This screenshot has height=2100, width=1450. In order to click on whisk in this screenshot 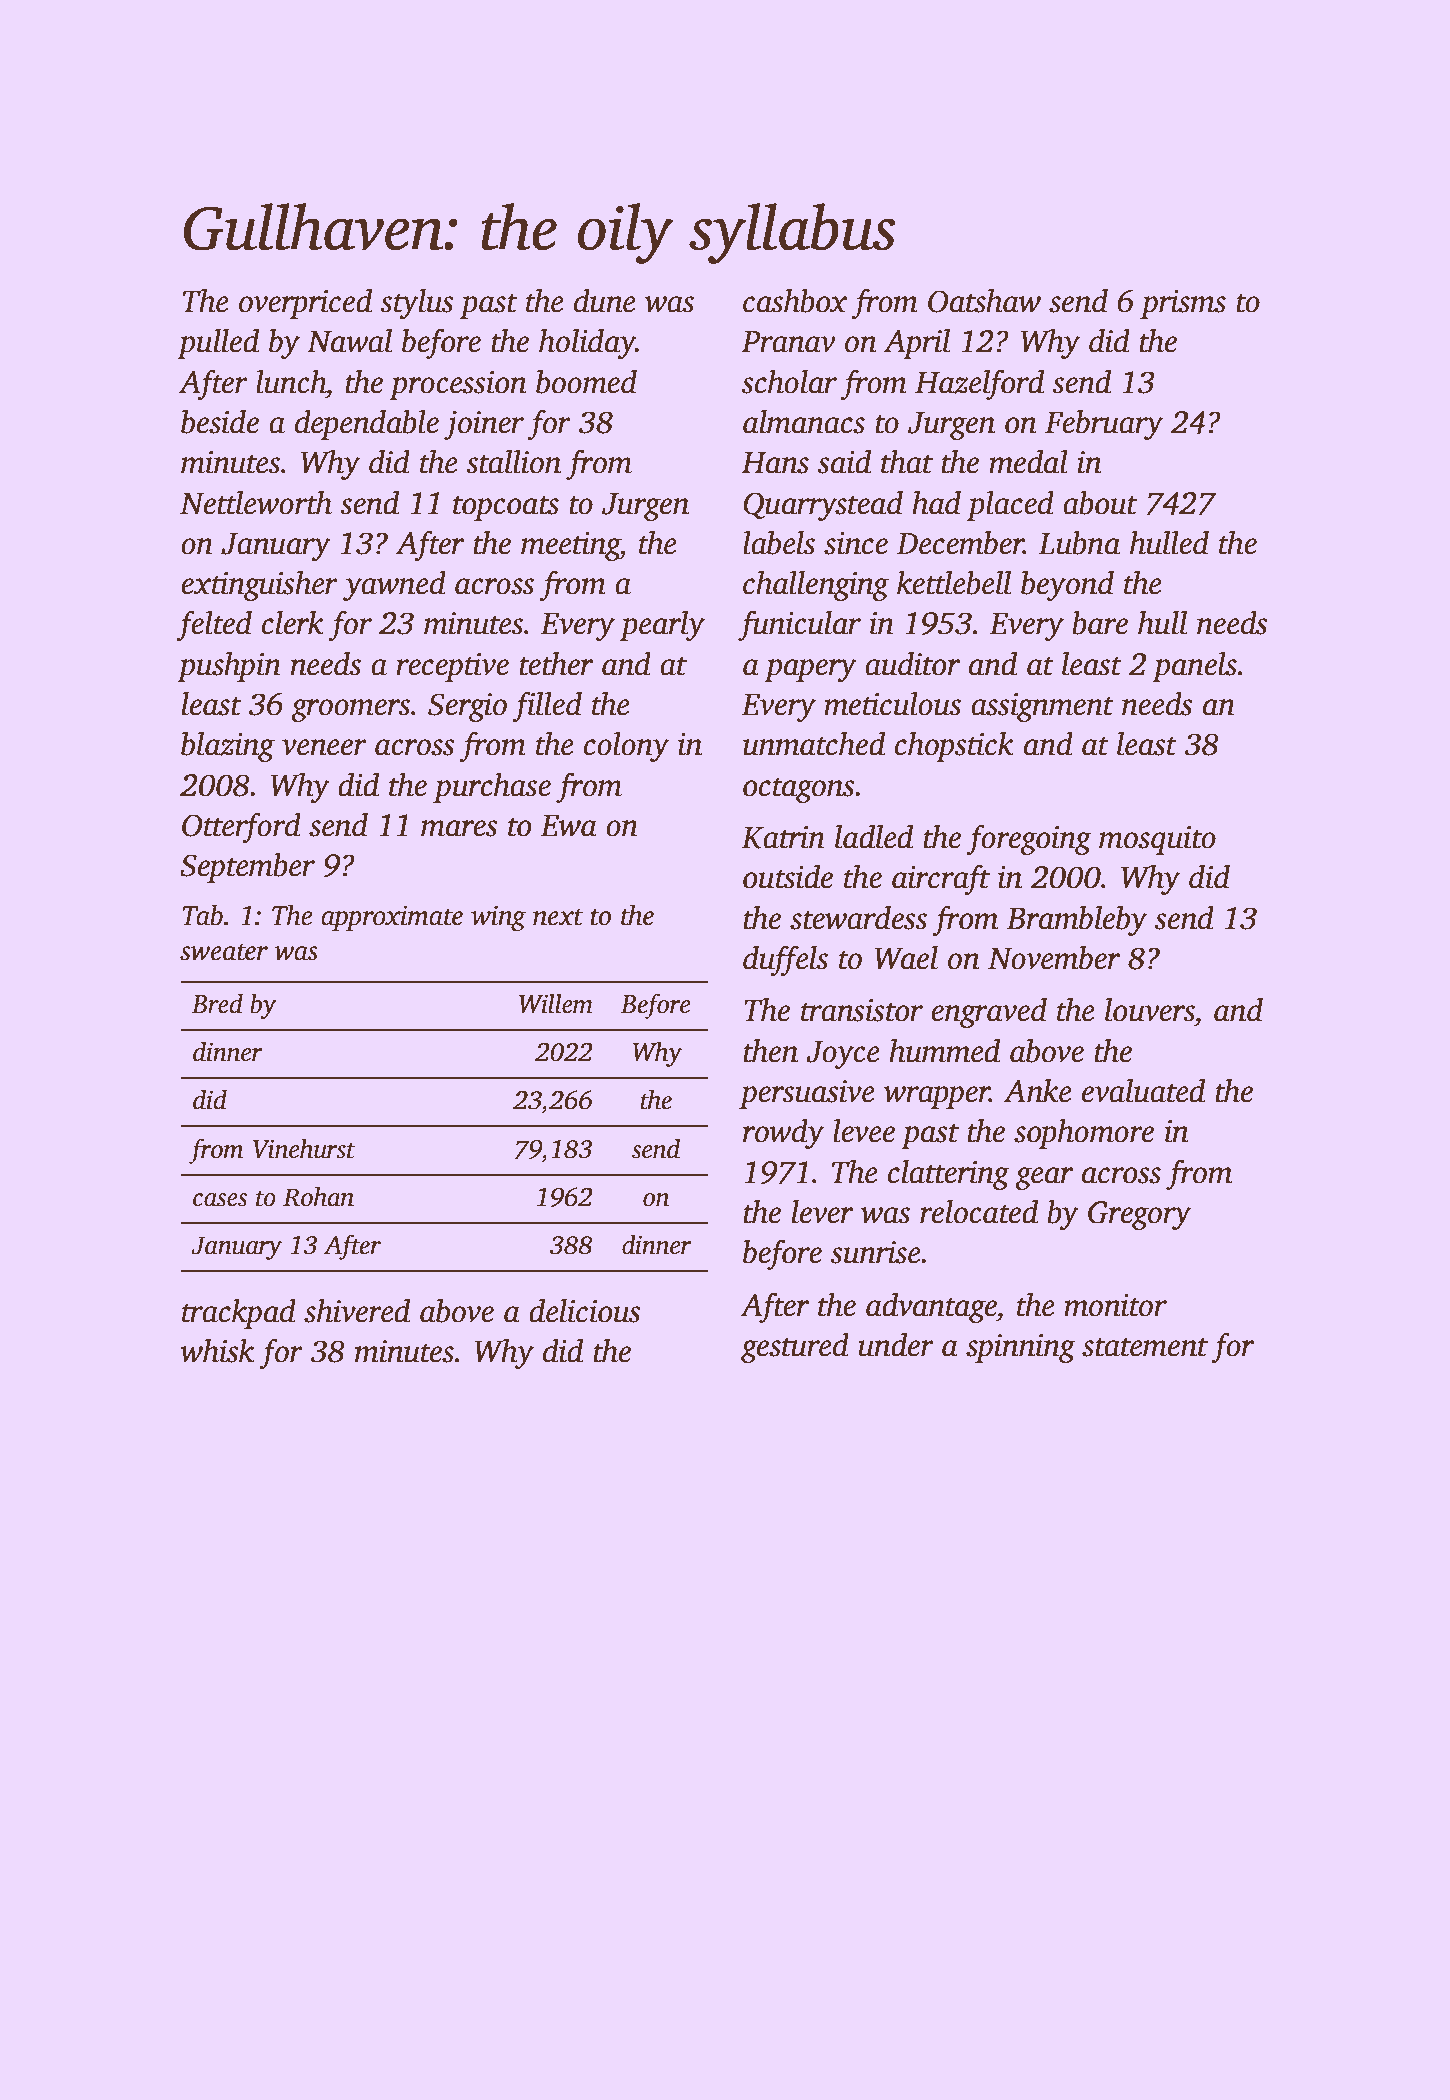, I will do `click(217, 1351)`.
